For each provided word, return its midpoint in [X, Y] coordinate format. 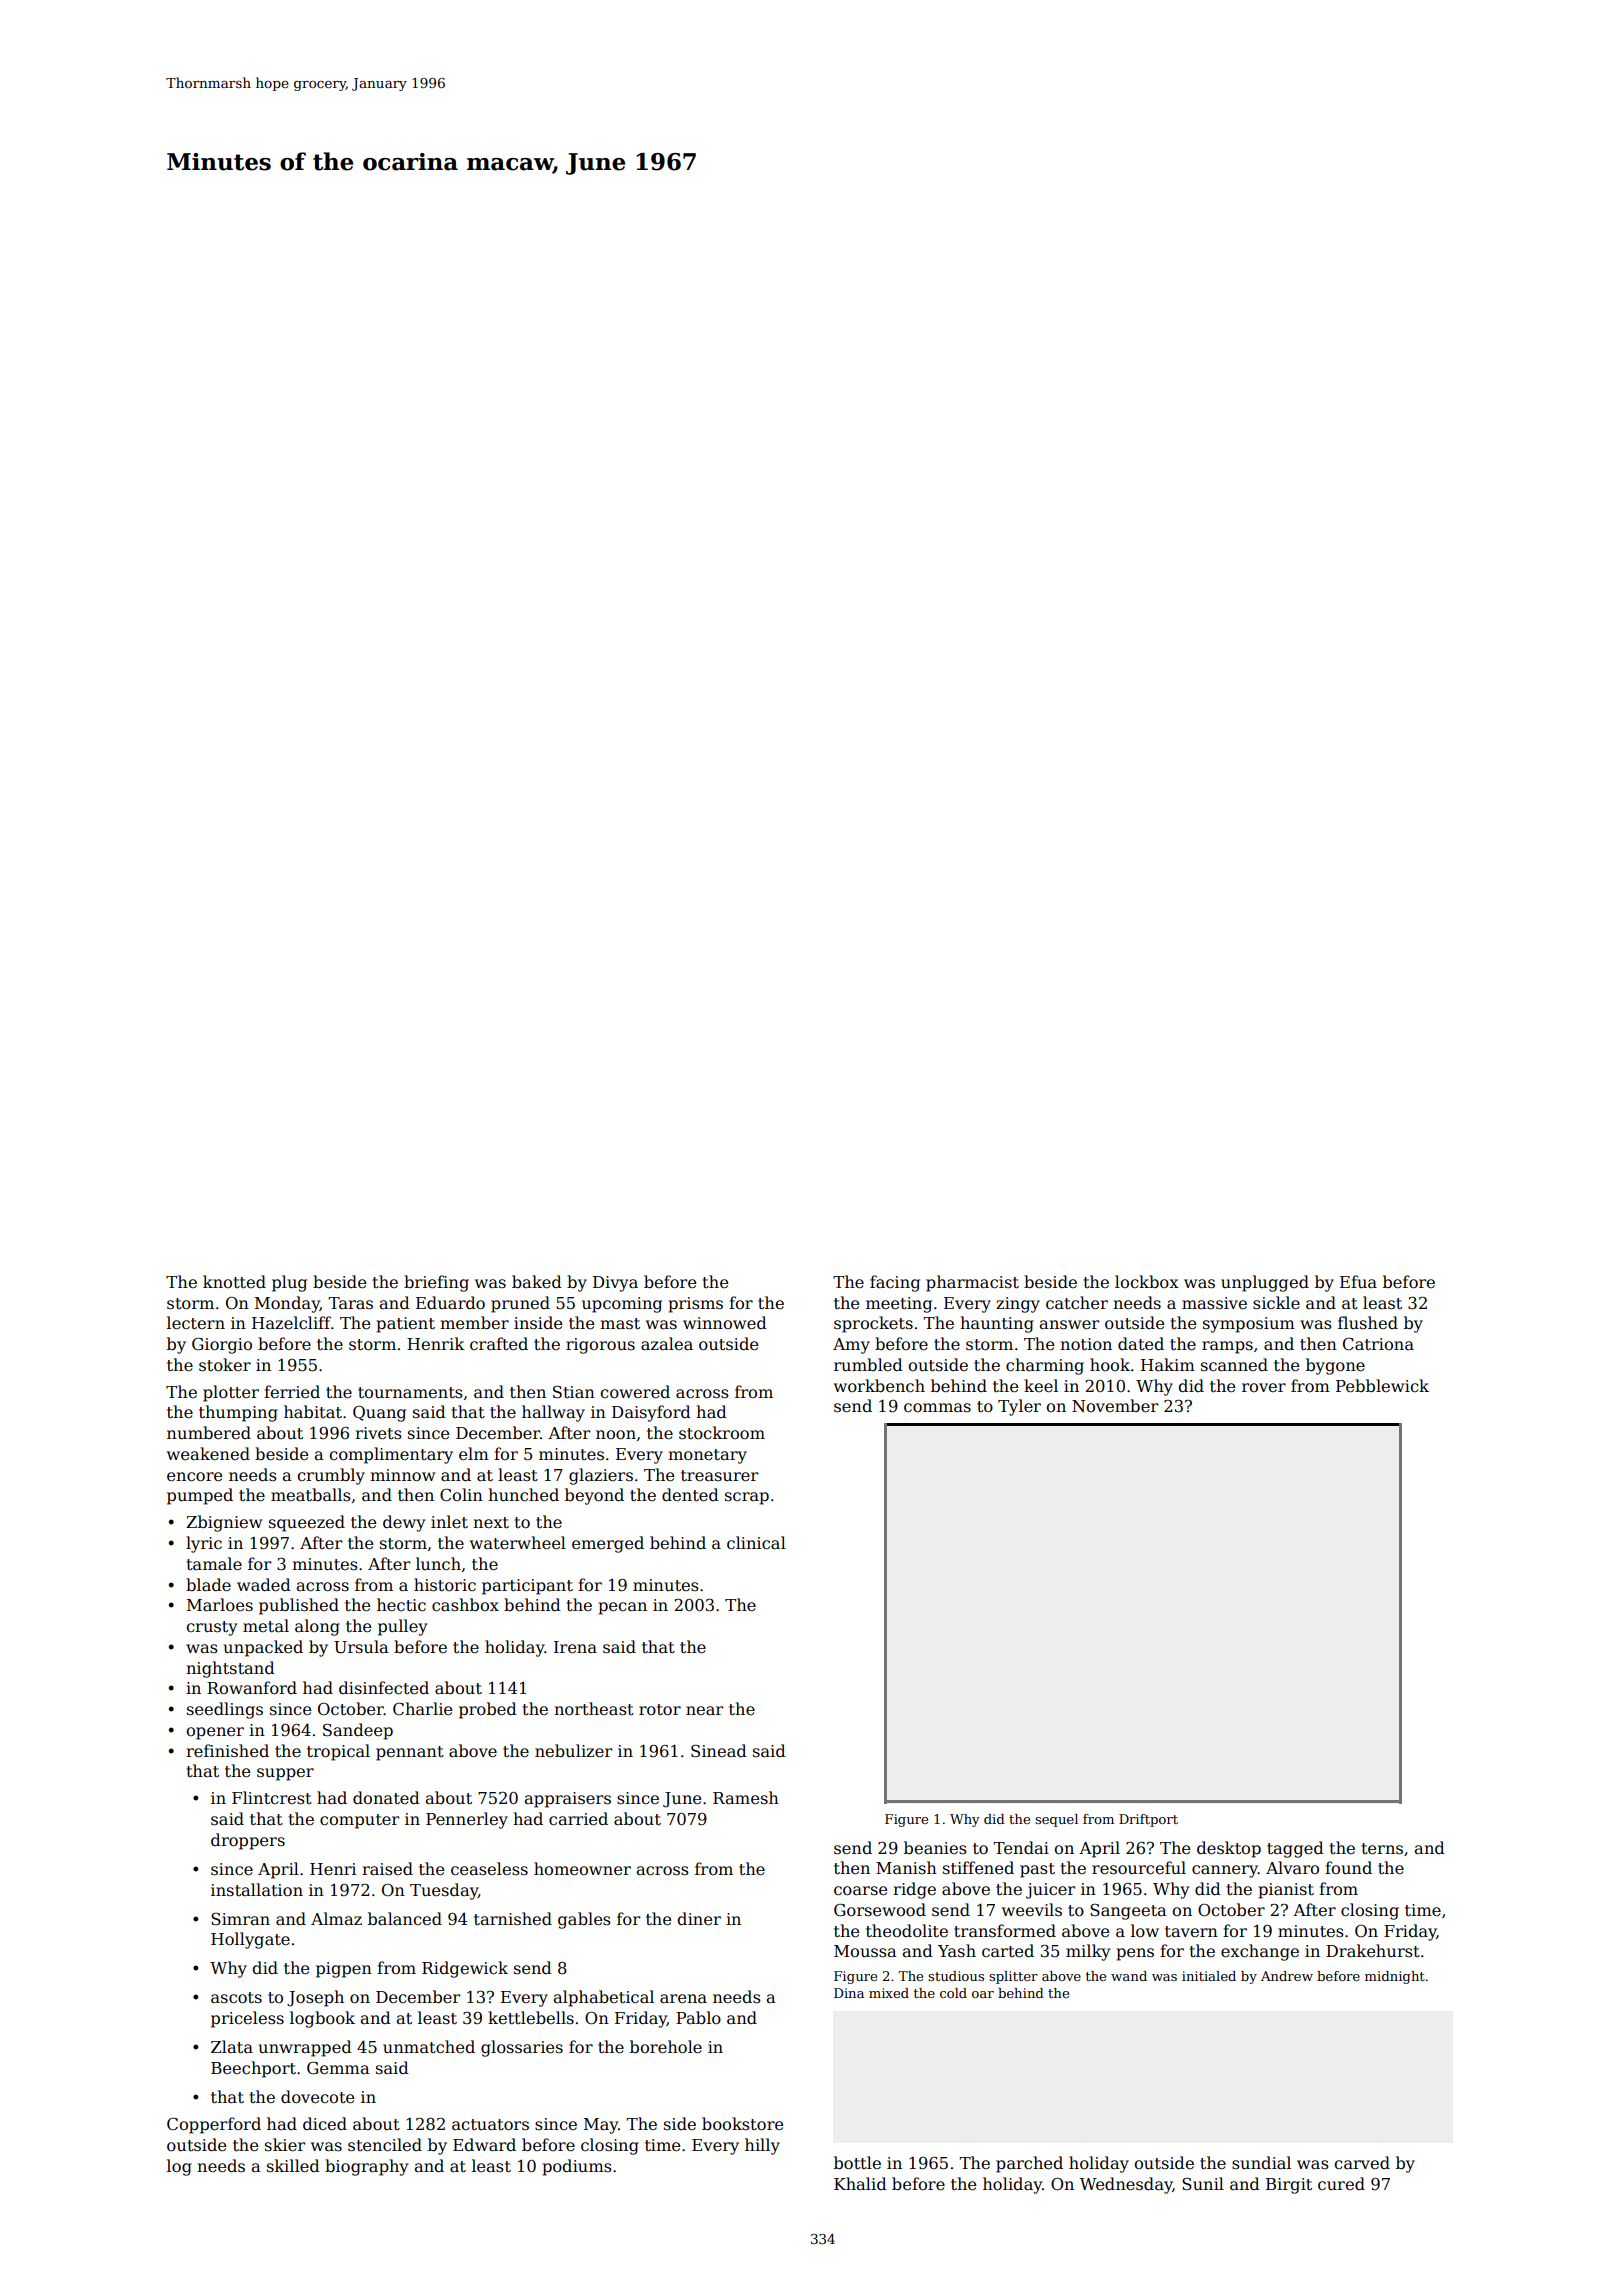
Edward [484, 2145]
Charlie [422, 1709]
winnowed [725, 1323]
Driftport [1148, 1820]
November [1115, 1406]
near [704, 1711]
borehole [666, 2047]
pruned [520, 1304]
